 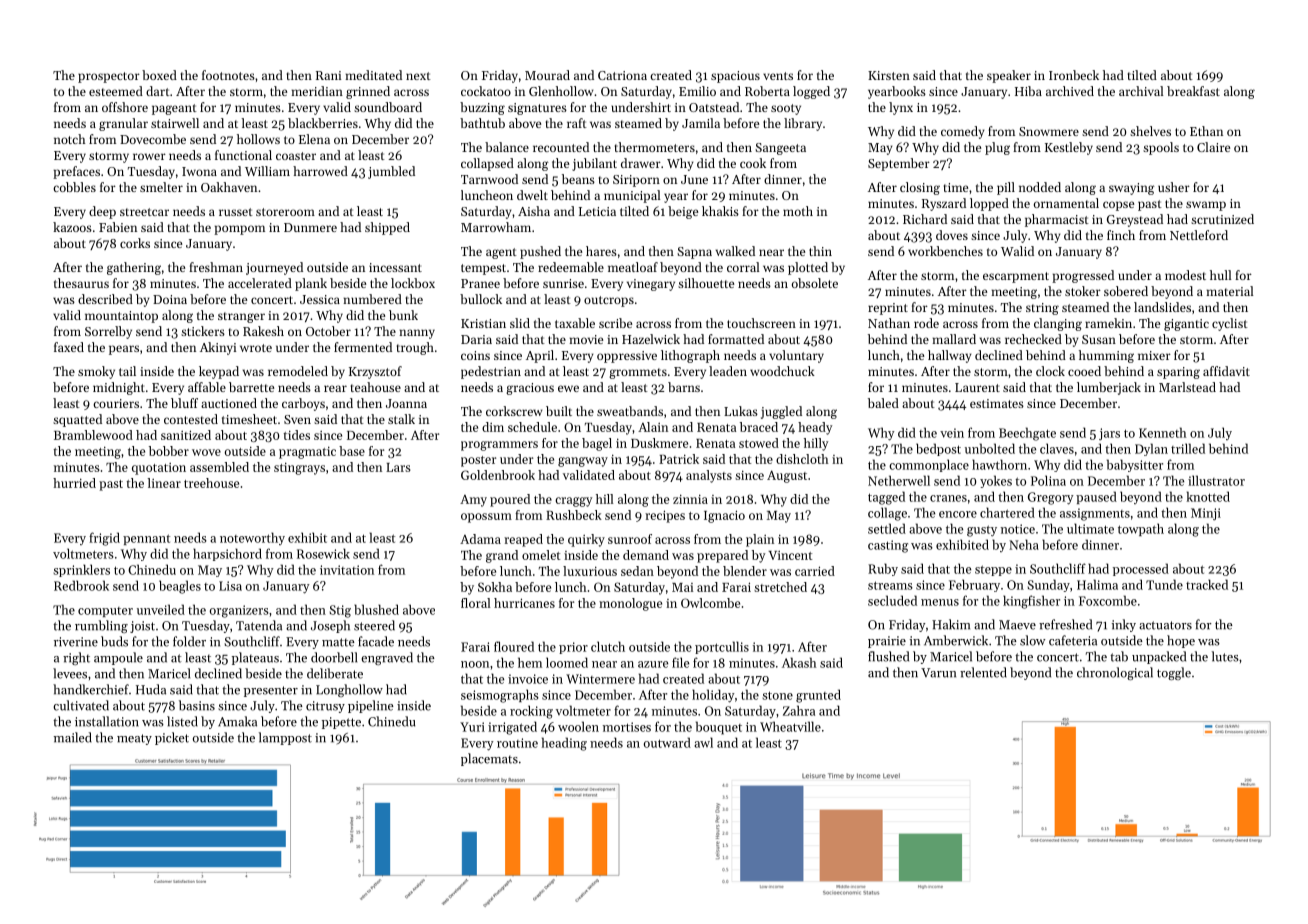 I want to click on Mourad, so click(x=547, y=75).
